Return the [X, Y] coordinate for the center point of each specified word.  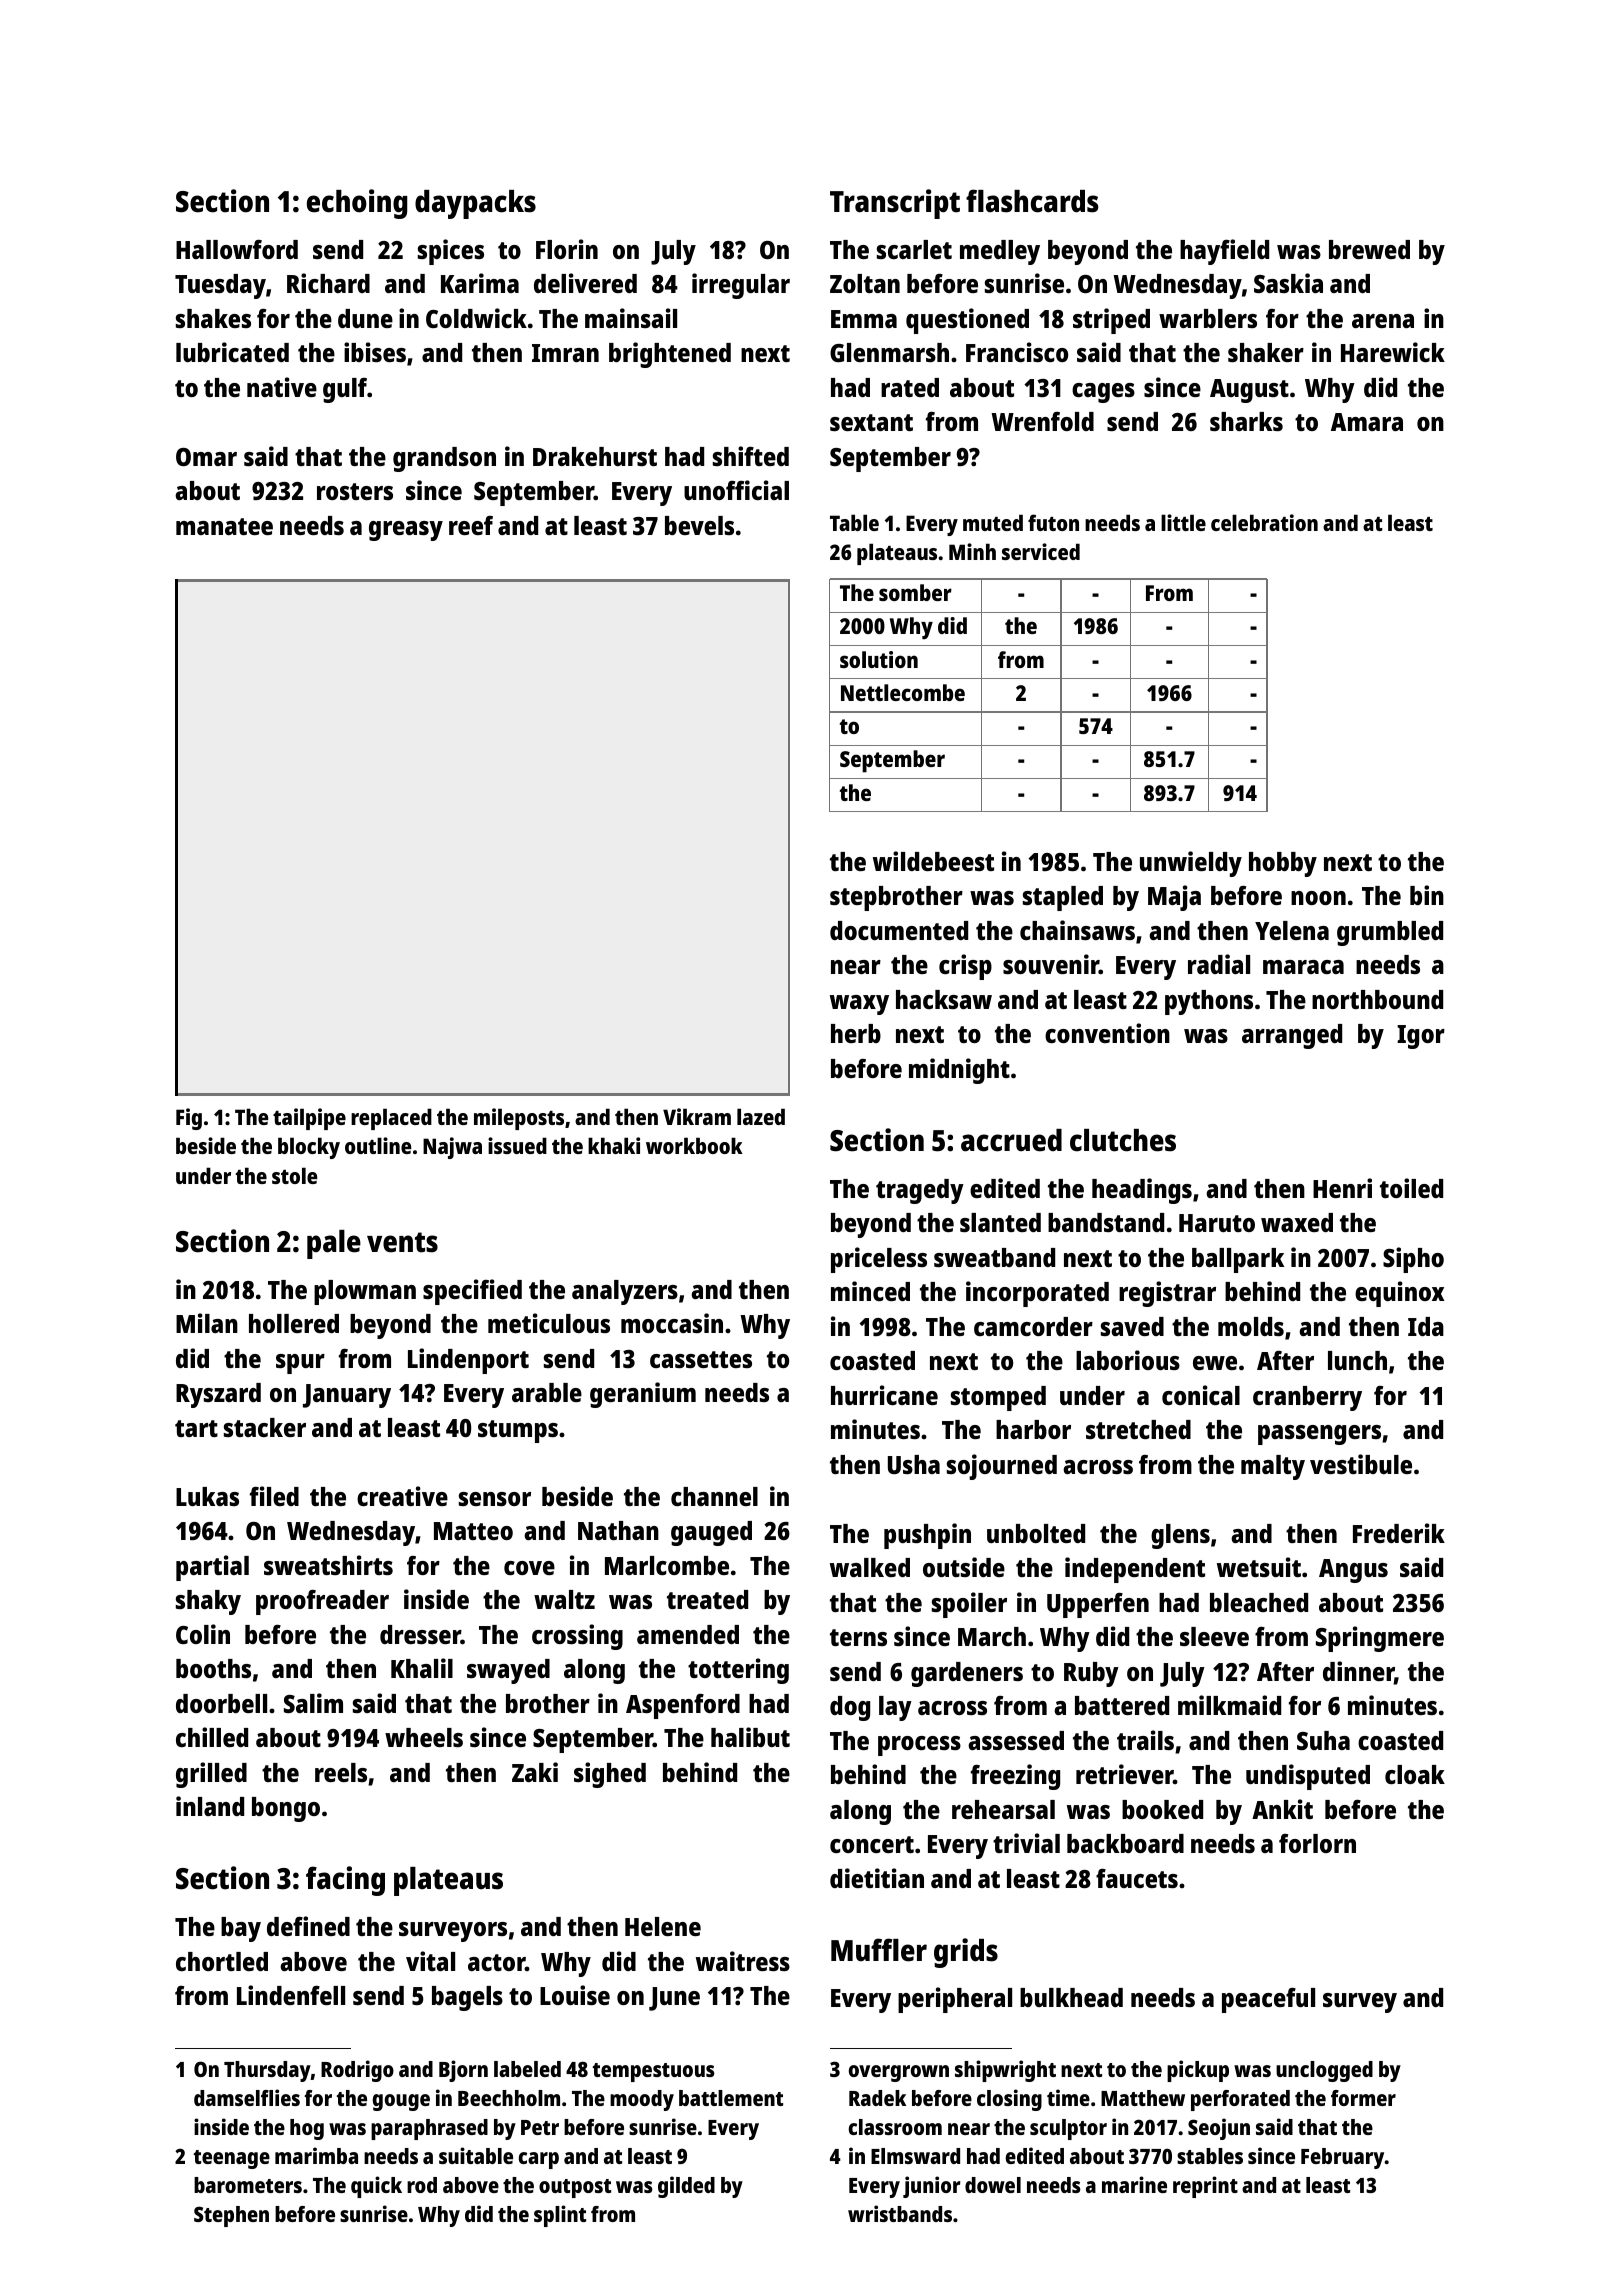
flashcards [1032, 201]
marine [1134, 2184]
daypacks [475, 204]
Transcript [895, 204]
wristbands [900, 2213]
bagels [467, 1998]
